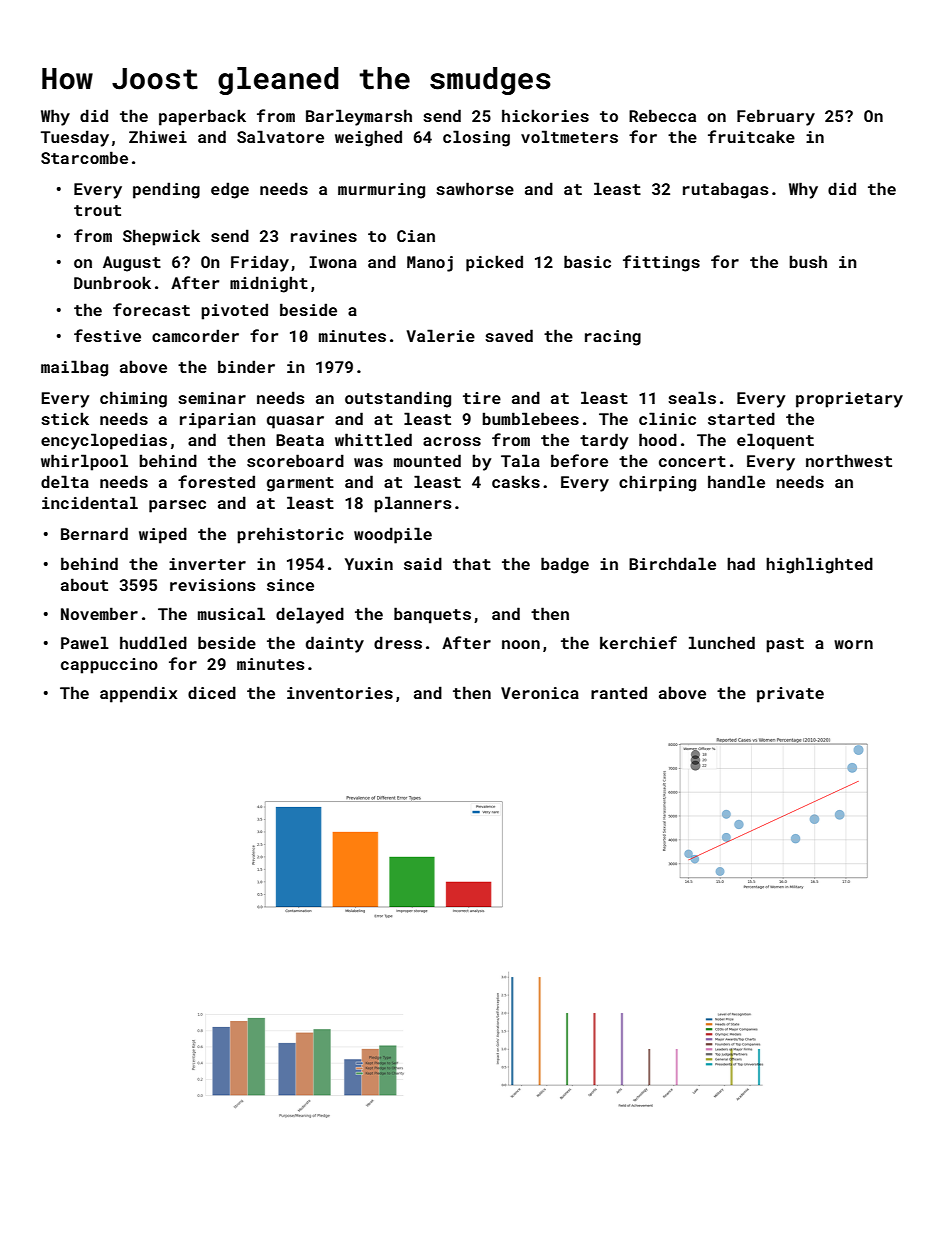  Describe the element at coordinates (658, 439) in the document. I see `hood` at that location.
